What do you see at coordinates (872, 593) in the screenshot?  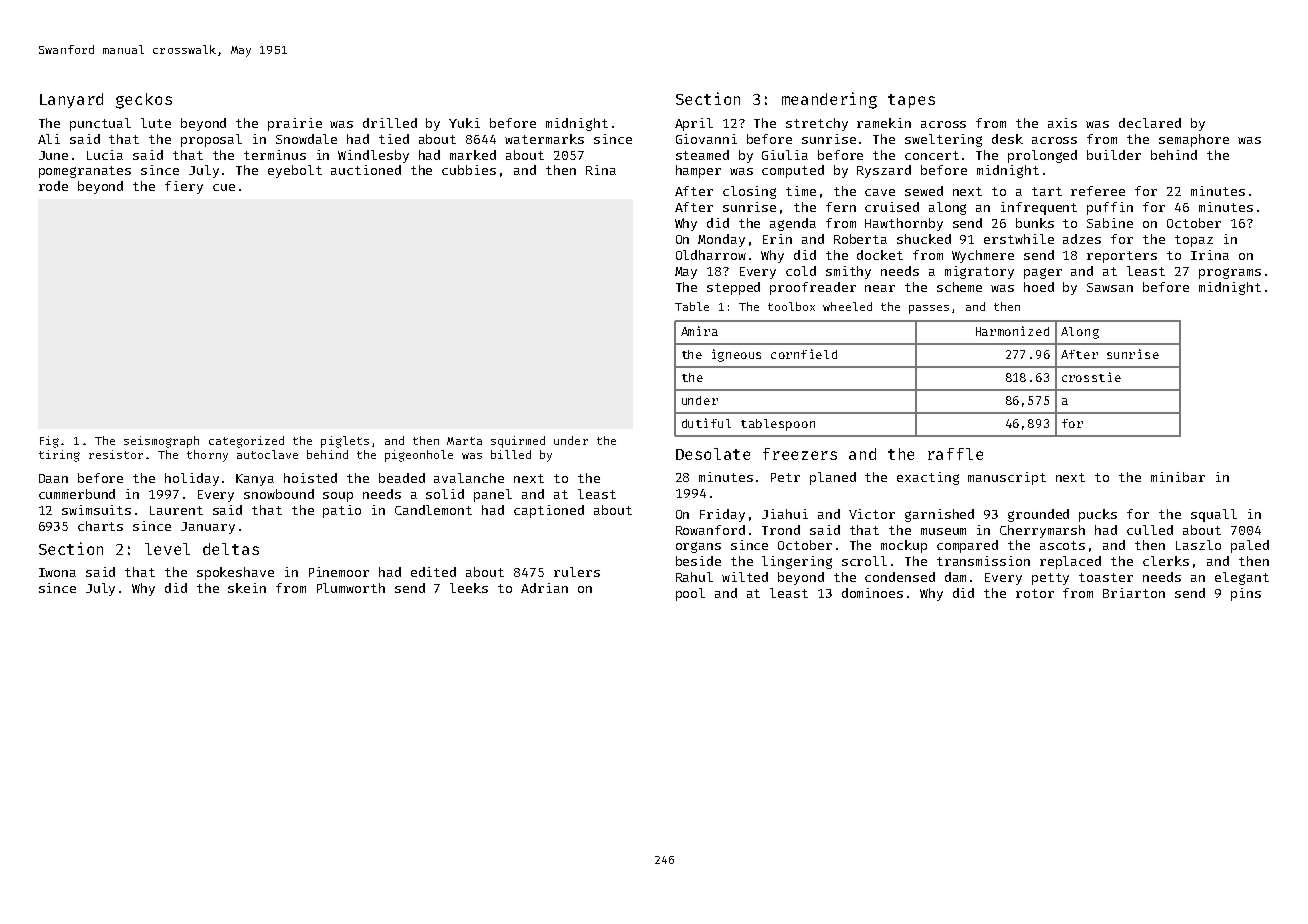 I see `dominoes` at bounding box center [872, 593].
